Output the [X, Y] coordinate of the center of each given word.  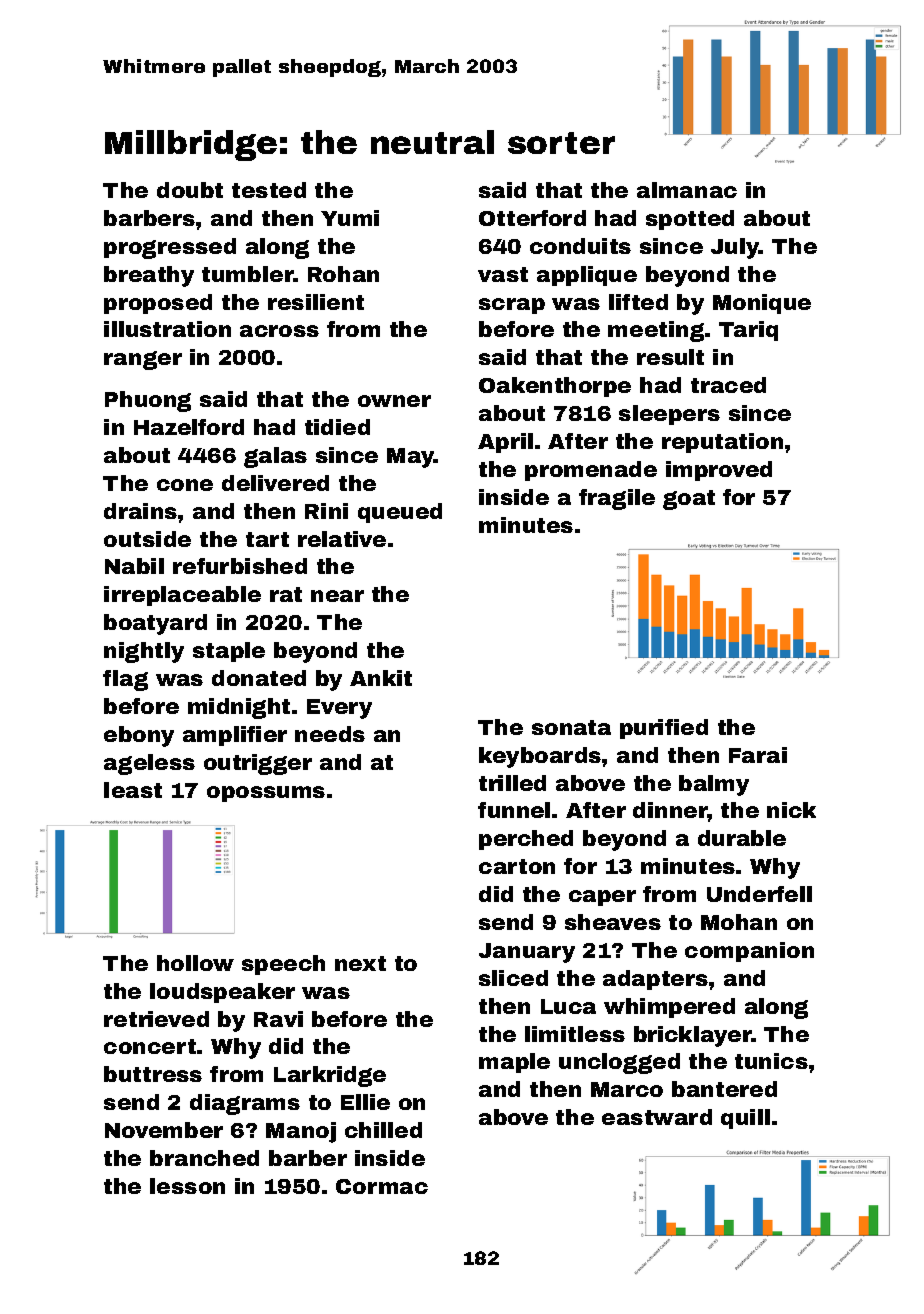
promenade [591, 471]
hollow [195, 963]
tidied [337, 427]
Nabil [134, 566]
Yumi [350, 218]
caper [602, 898]
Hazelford [189, 427]
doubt [190, 190]
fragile [617, 499]
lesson [187, 1186]
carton [517, 866]
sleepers [669, 415]
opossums [266, 794]
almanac [687, 190]
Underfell [759, 894]
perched [526, 840]
